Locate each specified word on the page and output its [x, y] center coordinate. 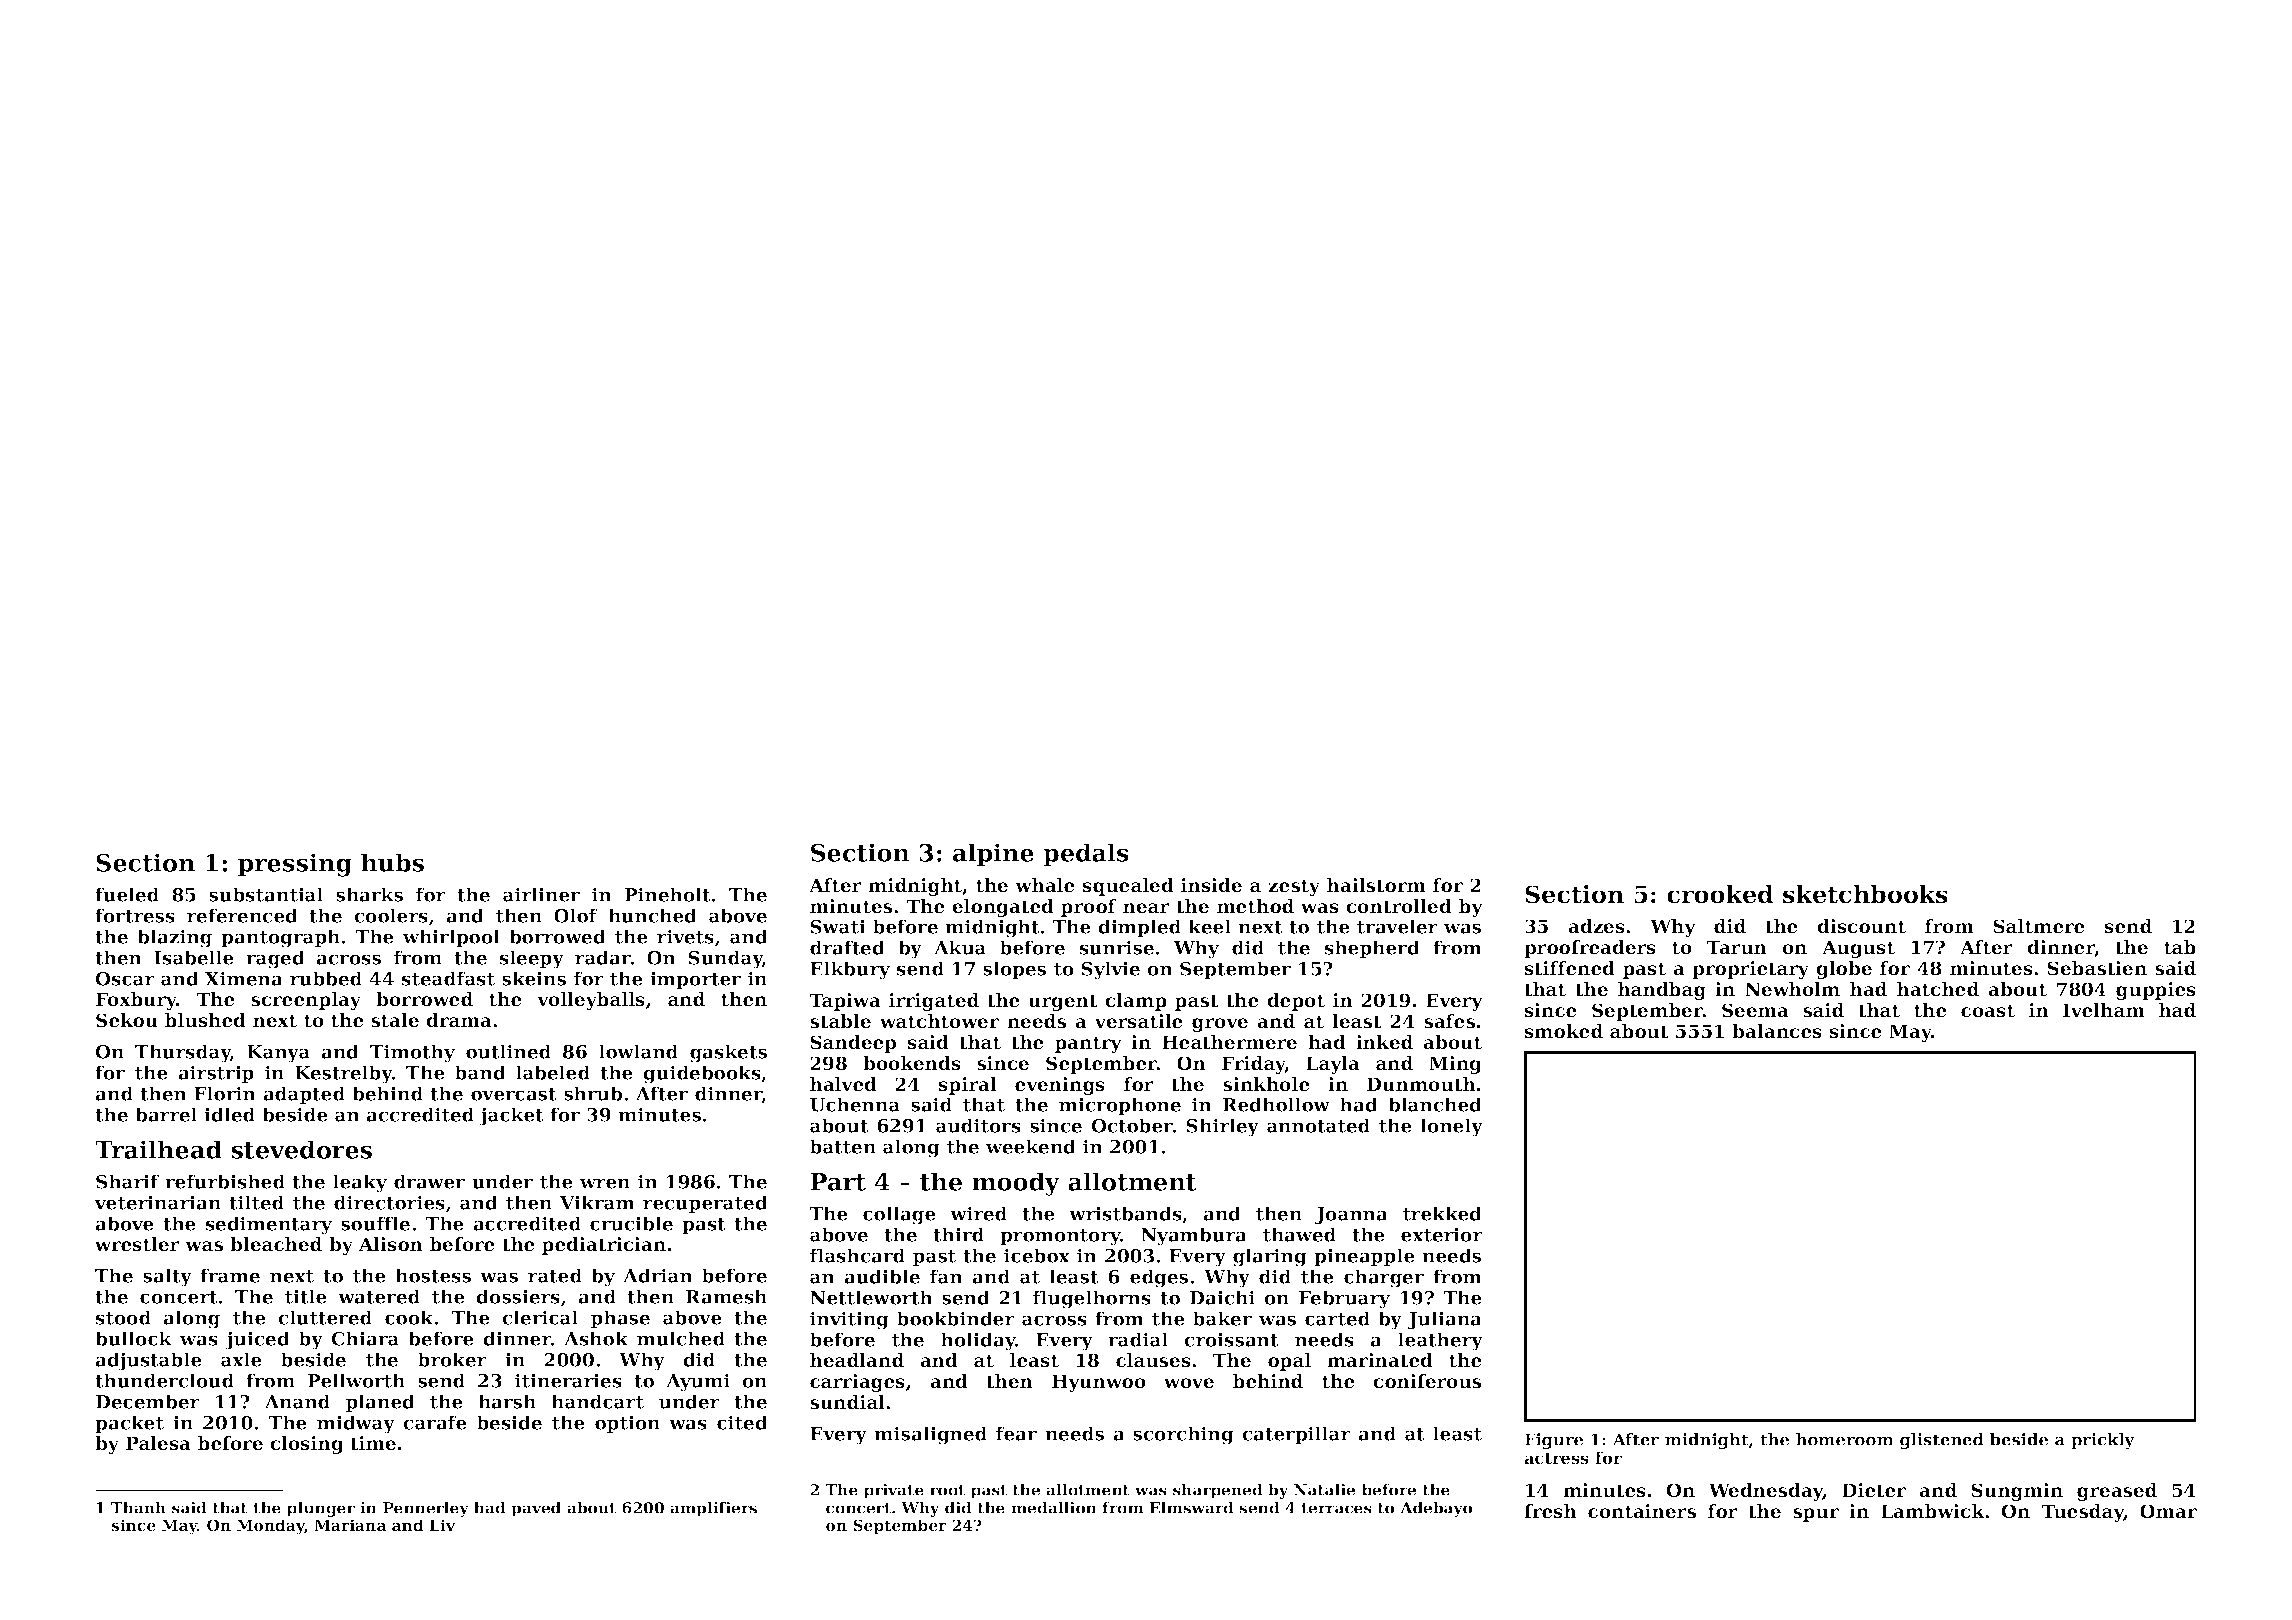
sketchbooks [1865, 894]
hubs [392, 862]
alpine [993, 855]
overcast [514, 1094]
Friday [1254, 1065]
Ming [1455, 1065]
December [148, 1401]
